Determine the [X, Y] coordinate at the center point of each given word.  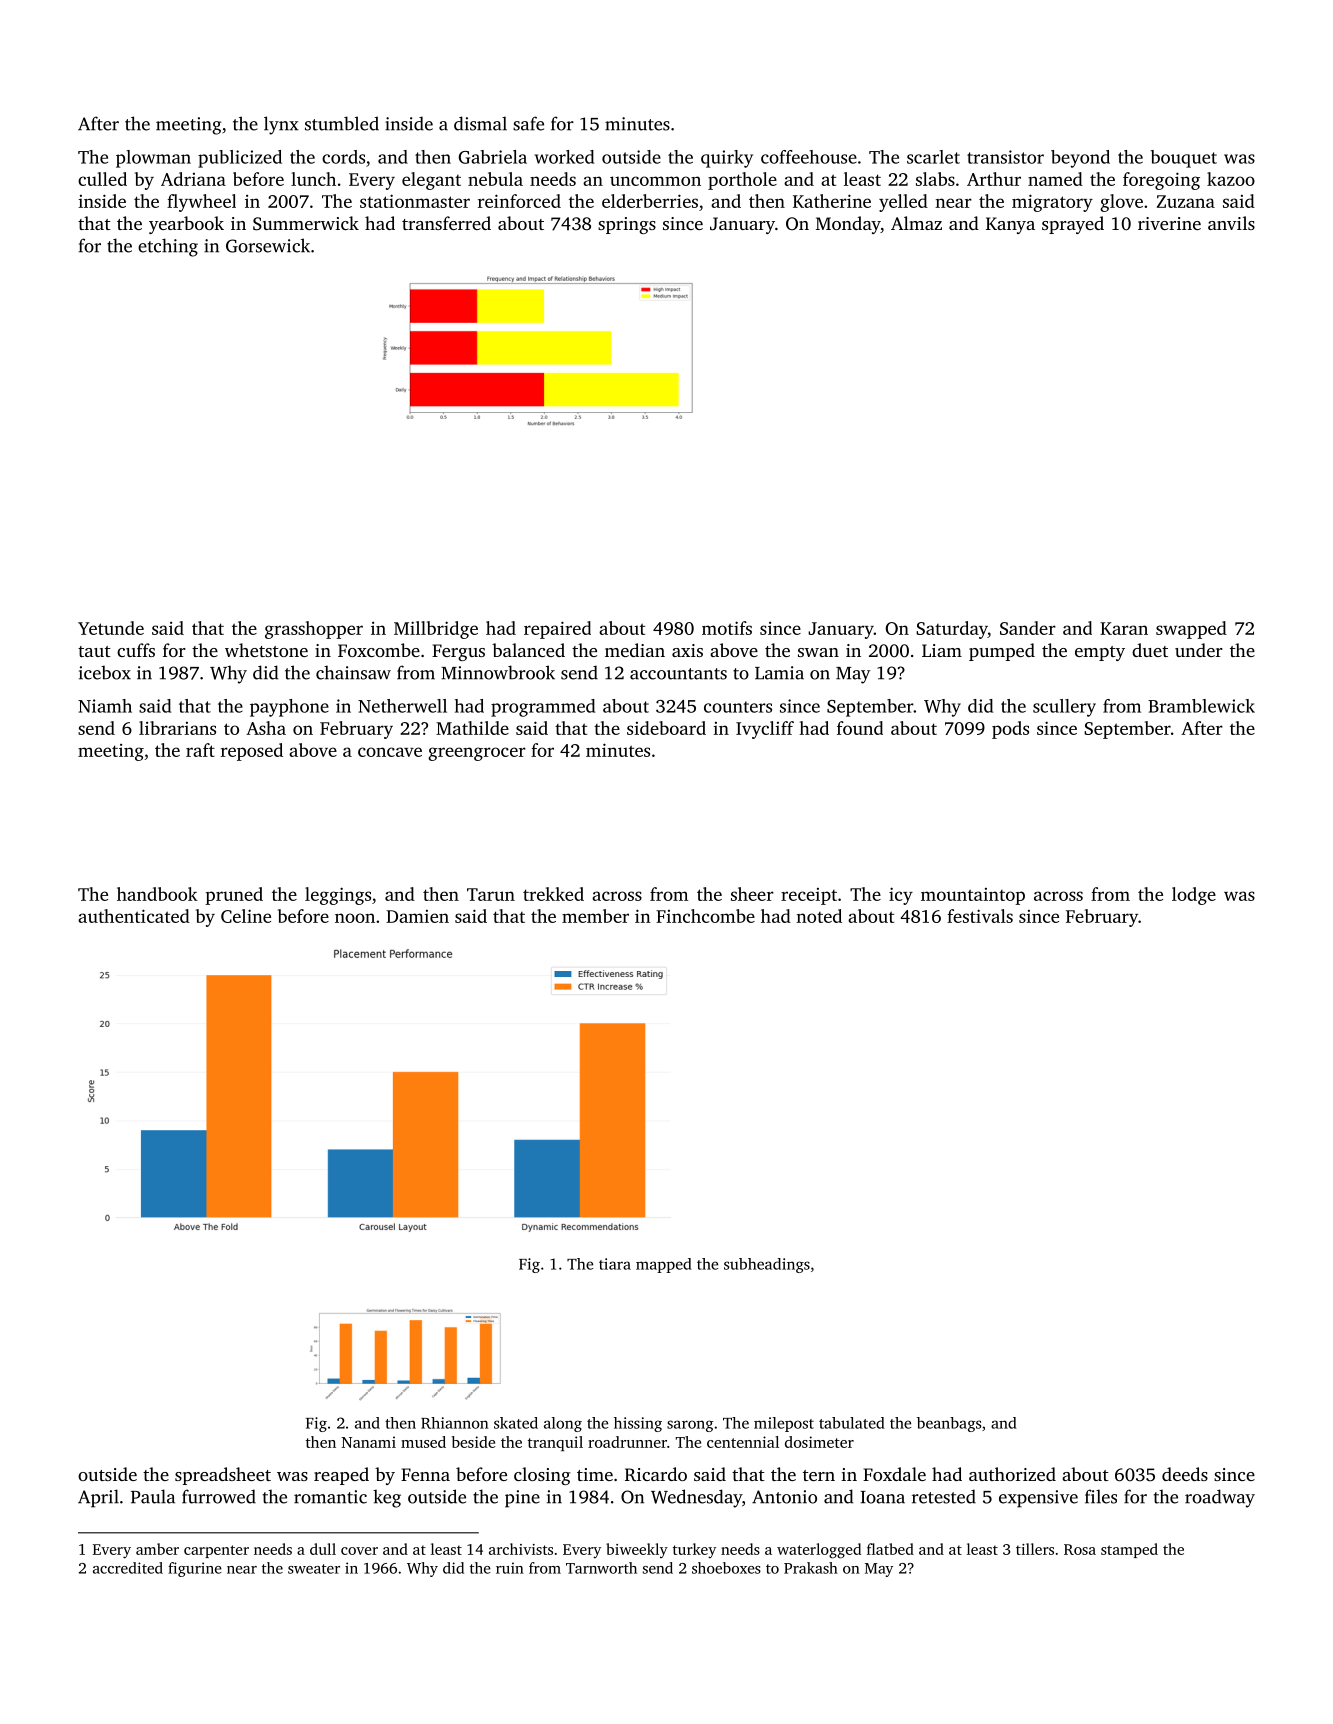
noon [355, 918]
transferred [446, 223]
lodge [1194, 896]
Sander [1028, 628]
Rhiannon [454, 1423]
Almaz [916, 223]
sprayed [1073, 225]
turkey [694, 1550]
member [595, 916]
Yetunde [111, 628]
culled [102, 179]
